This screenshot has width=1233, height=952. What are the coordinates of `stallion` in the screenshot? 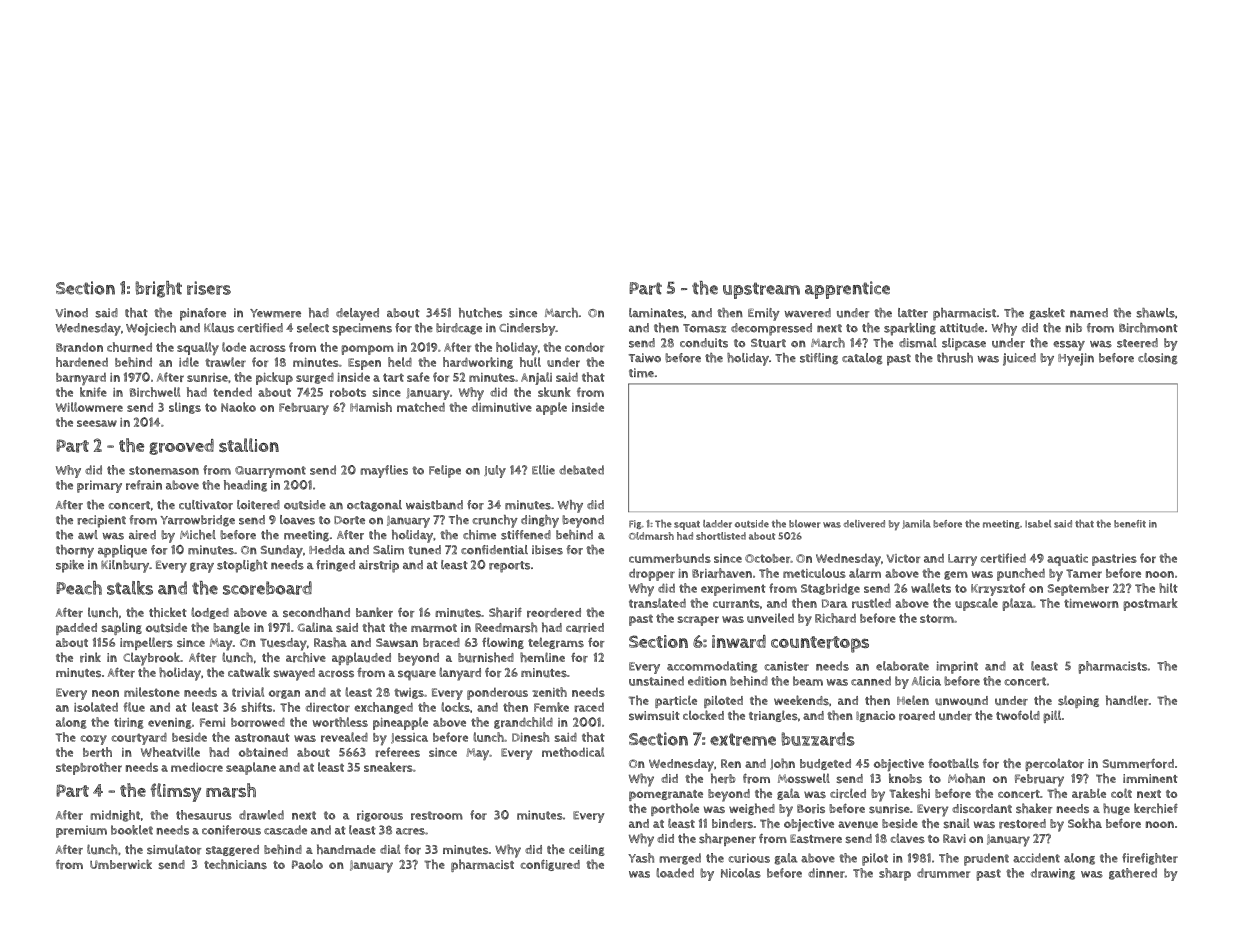 It's located at (249, 445).
